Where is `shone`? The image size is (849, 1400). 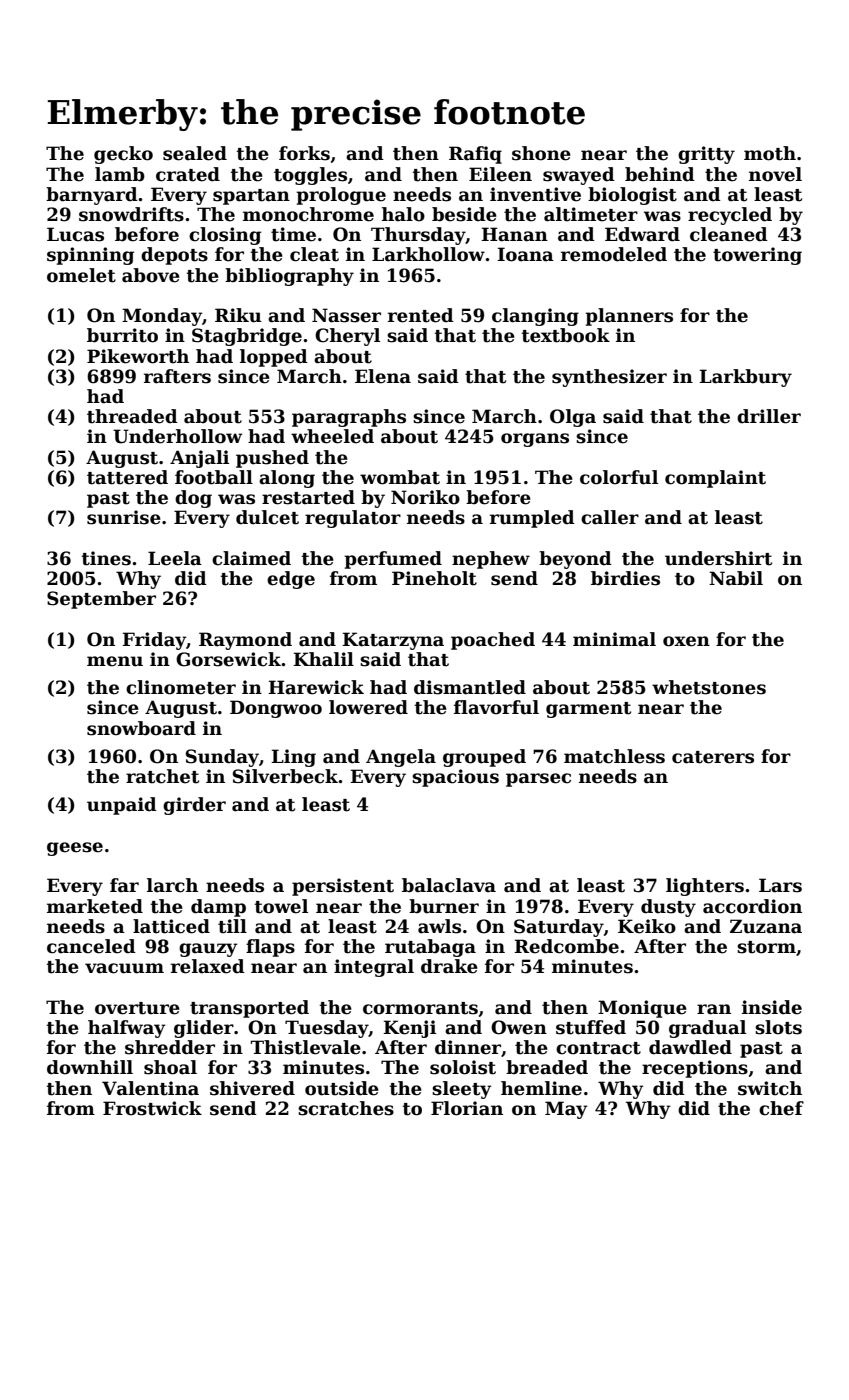
shone is located at coordinates (541, 153).
